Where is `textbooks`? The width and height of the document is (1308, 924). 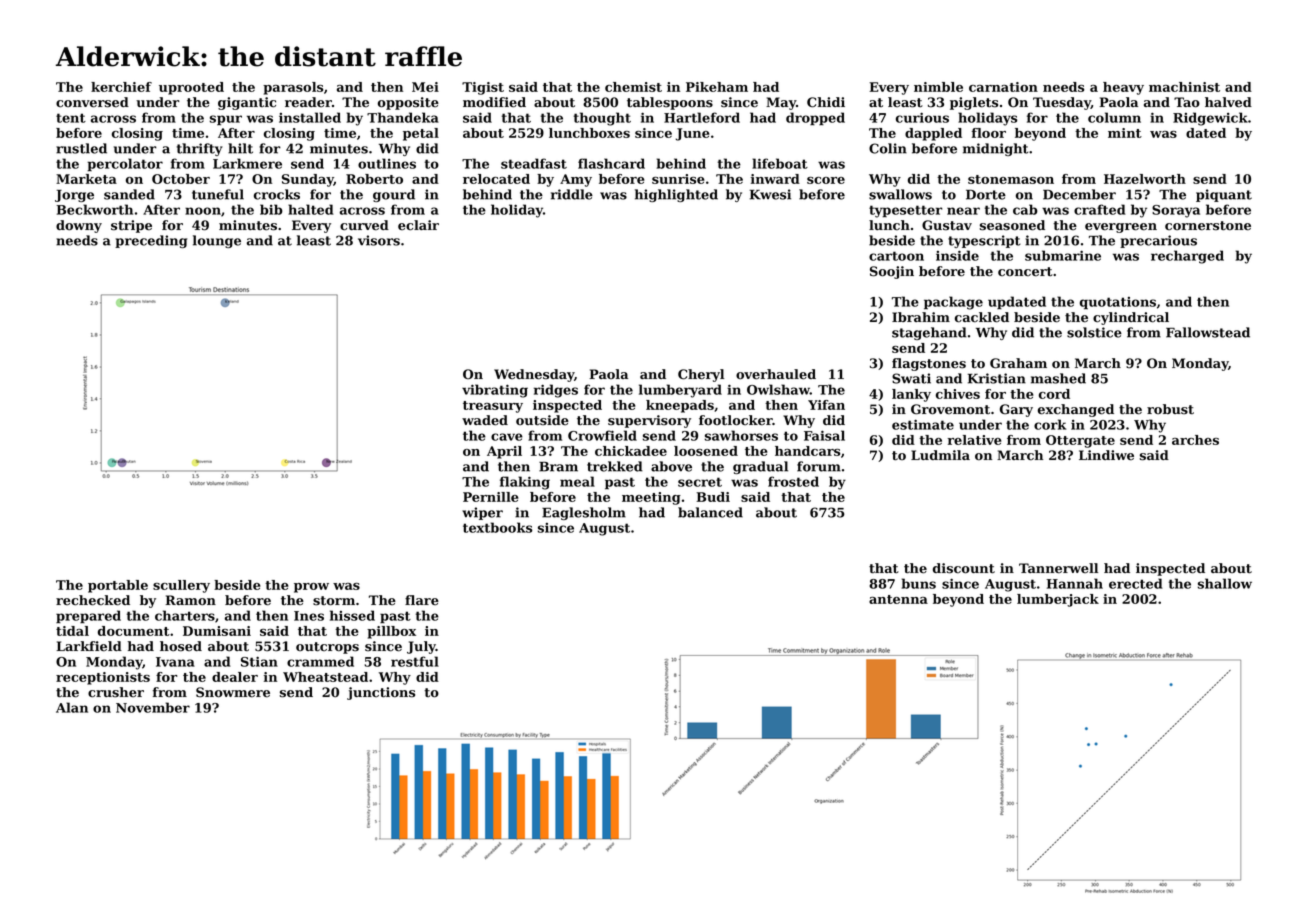
textbooks is located at coordinates (497, 527).
